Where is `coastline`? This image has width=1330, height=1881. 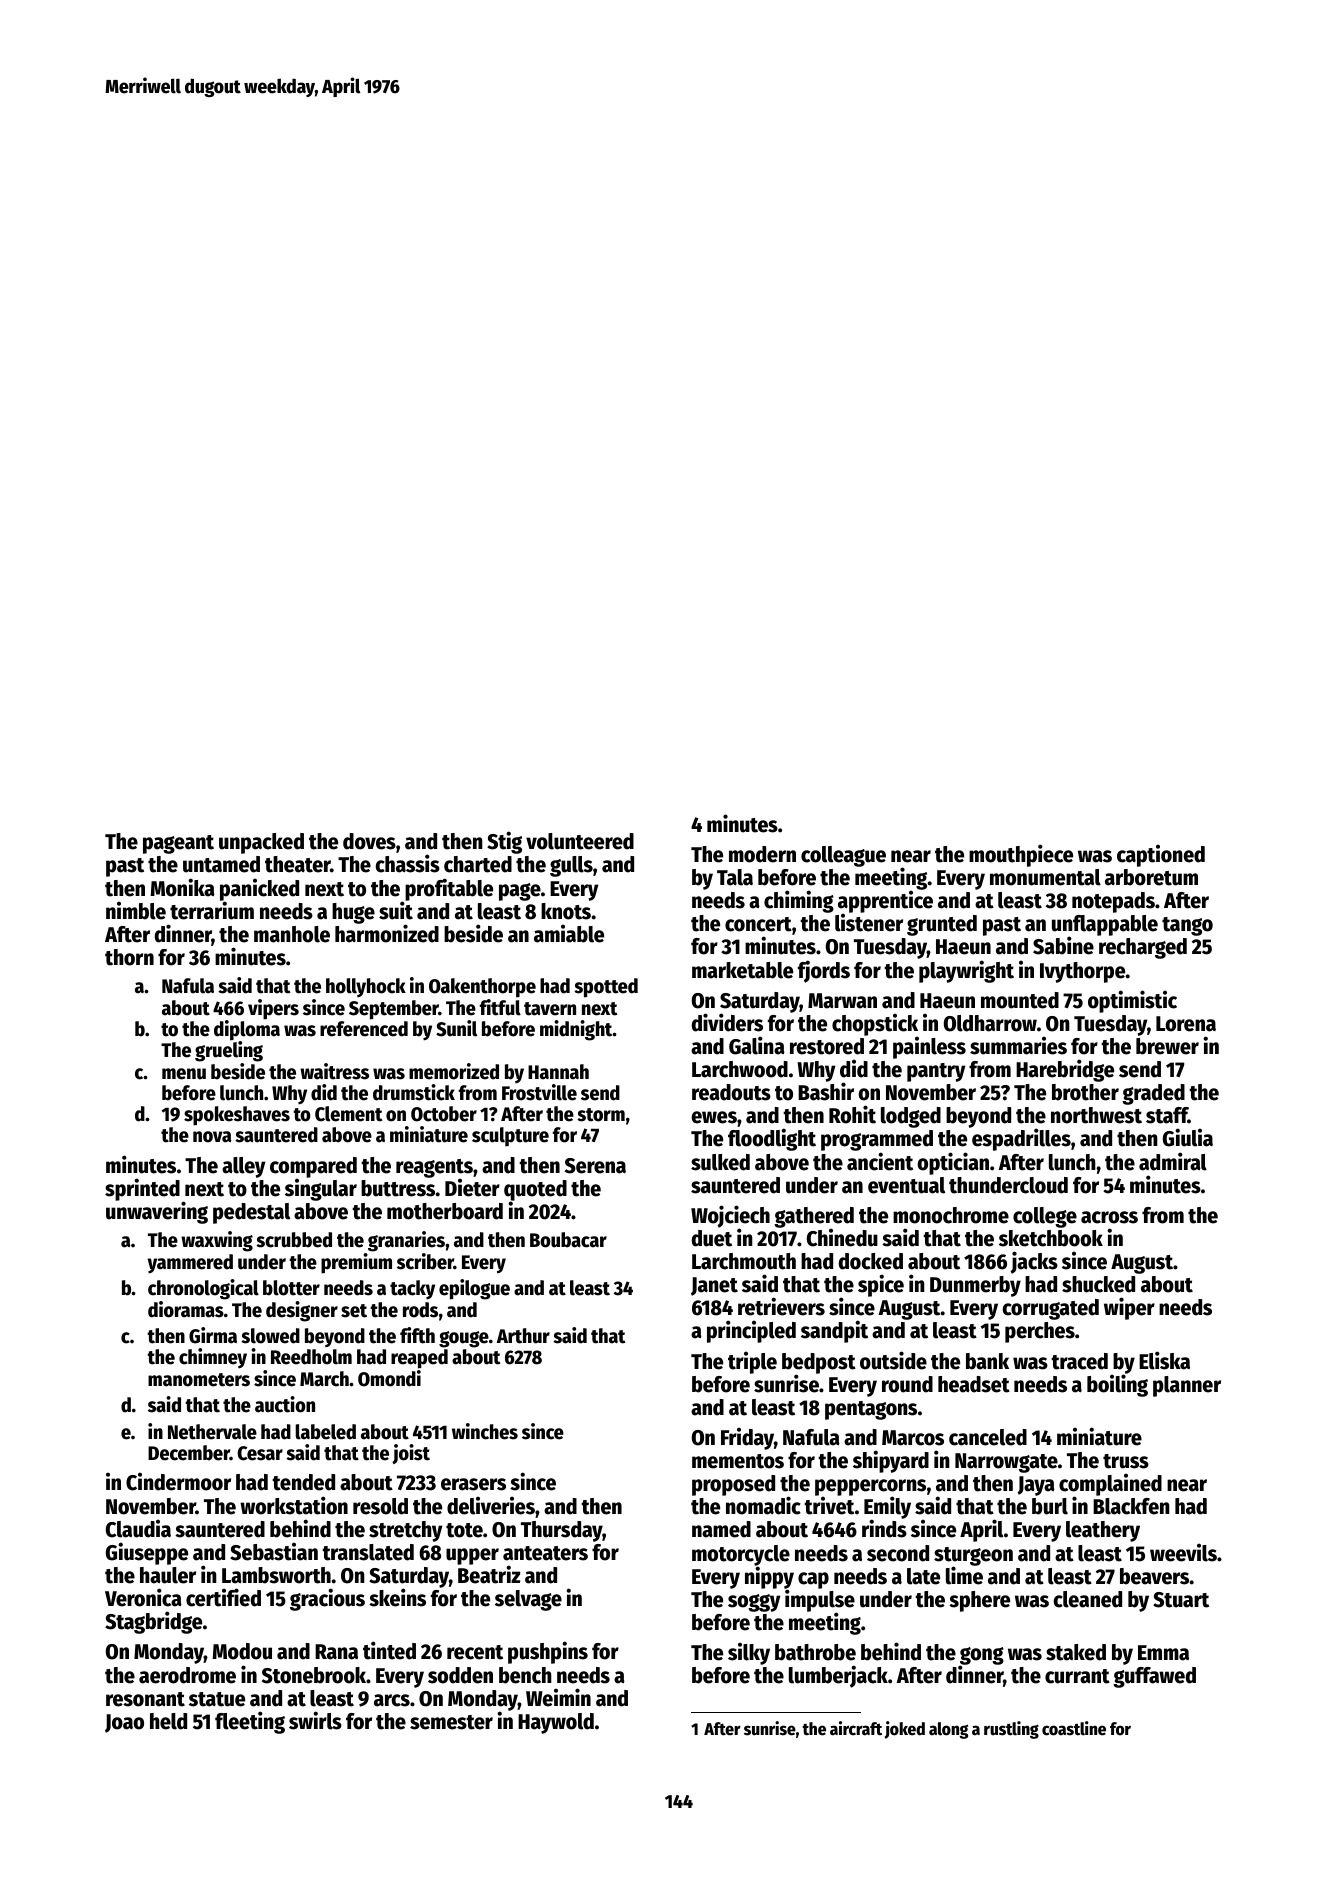 coastline is located at coordinates (1074, 1728).
